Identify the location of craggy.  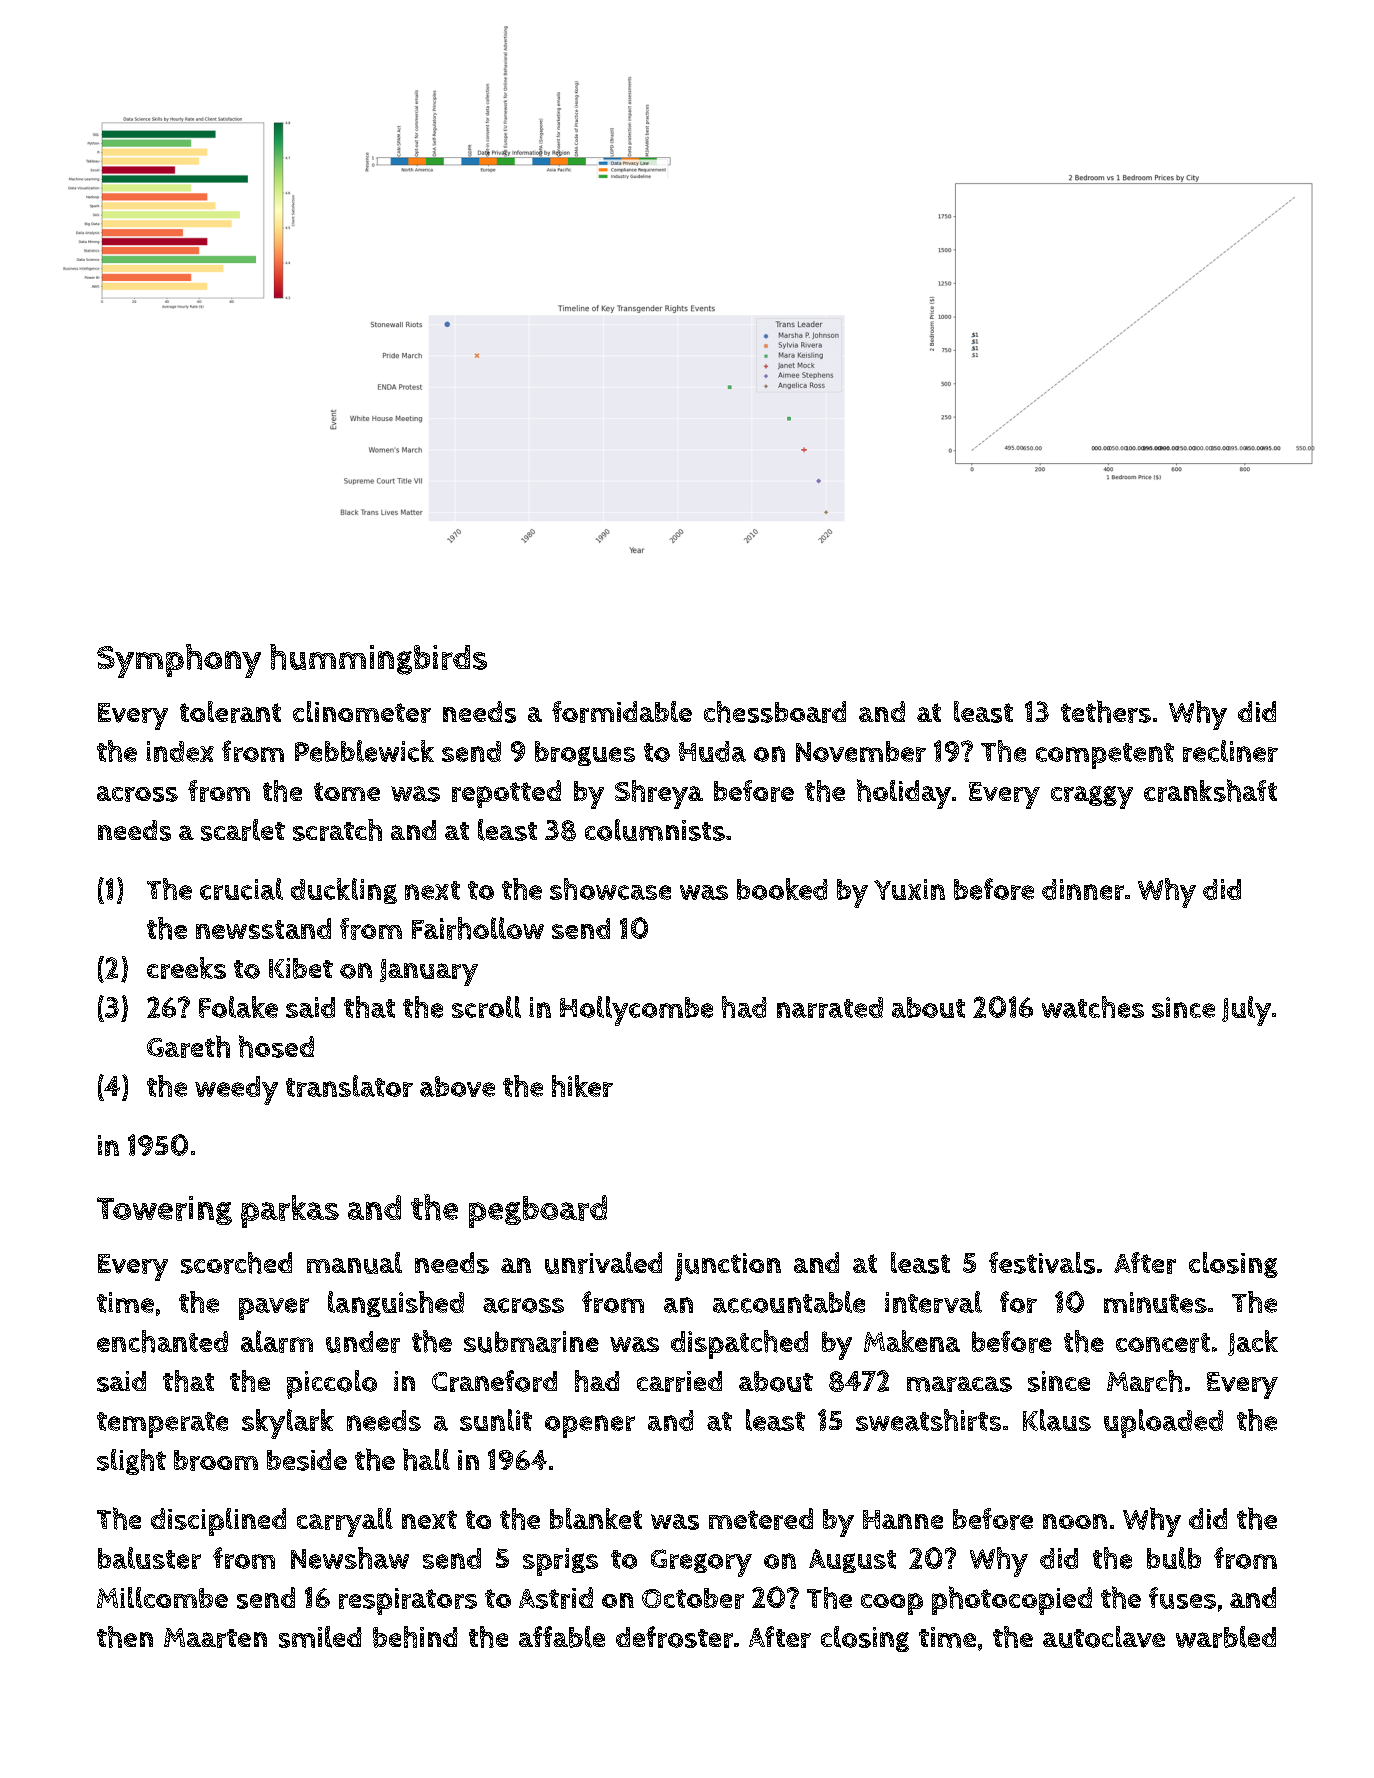
(1092, 797).
